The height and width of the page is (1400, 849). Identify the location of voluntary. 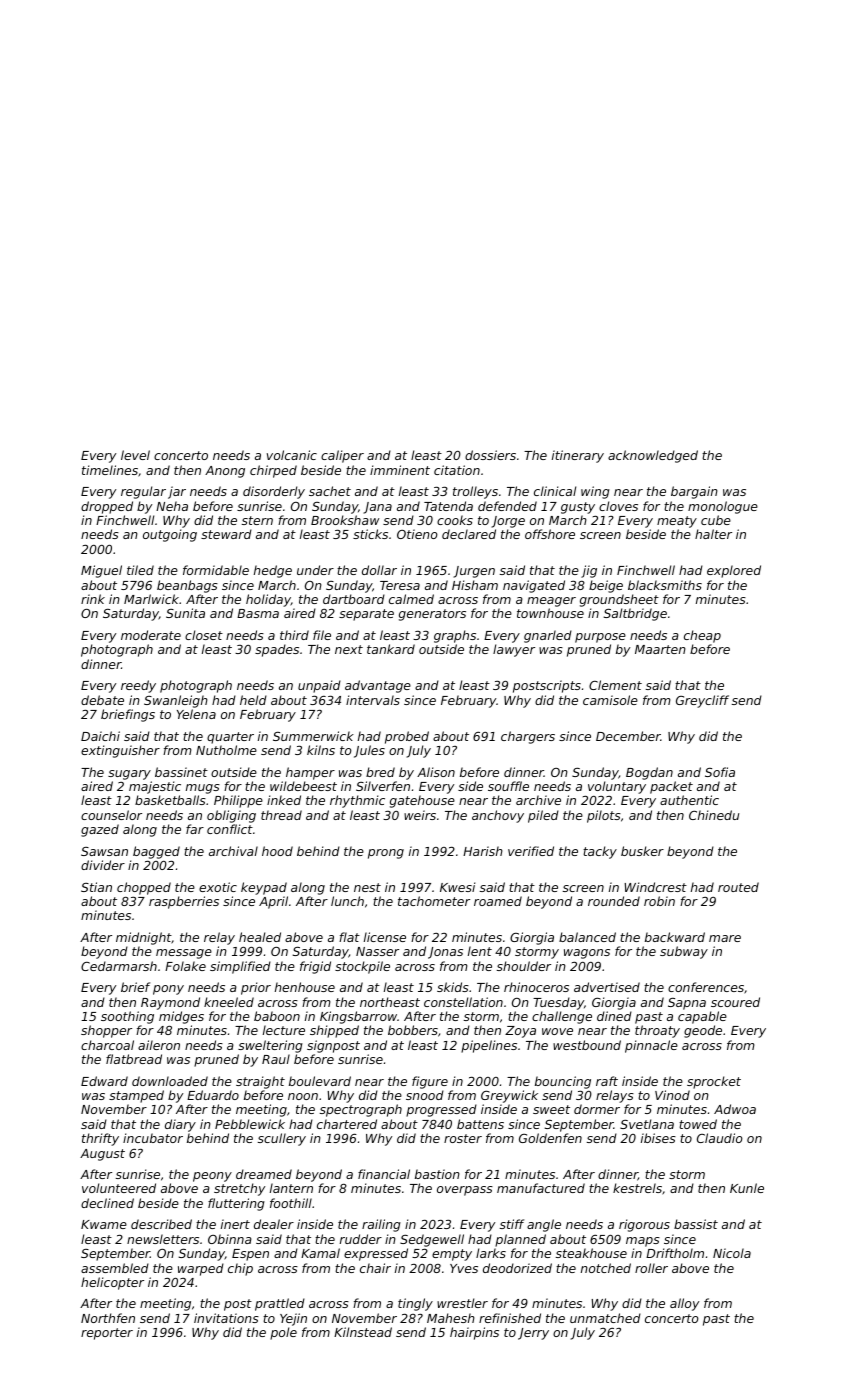
(617, 787).
